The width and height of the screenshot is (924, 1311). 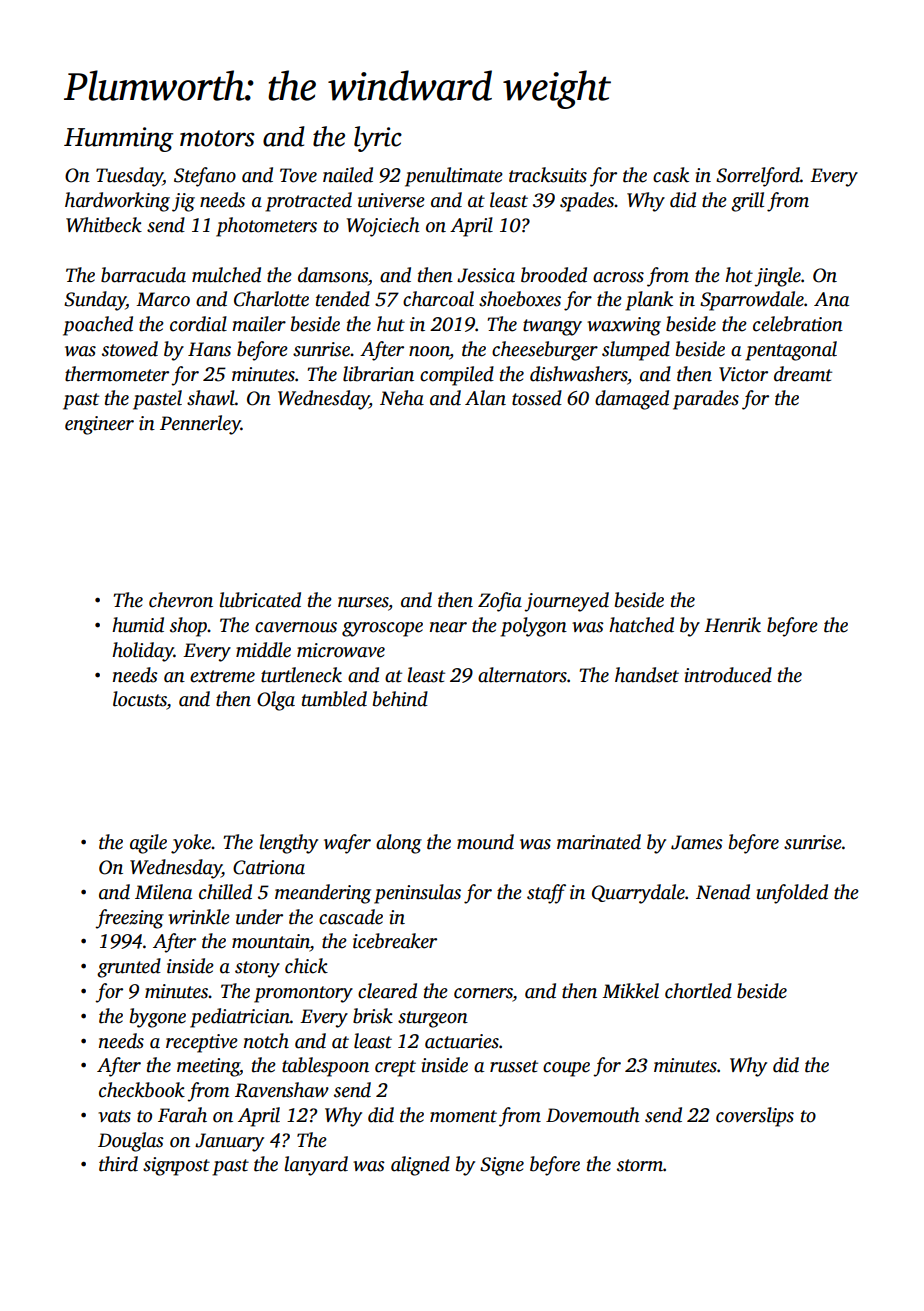 I want to click on Humming, so click(x=118, y=139).
